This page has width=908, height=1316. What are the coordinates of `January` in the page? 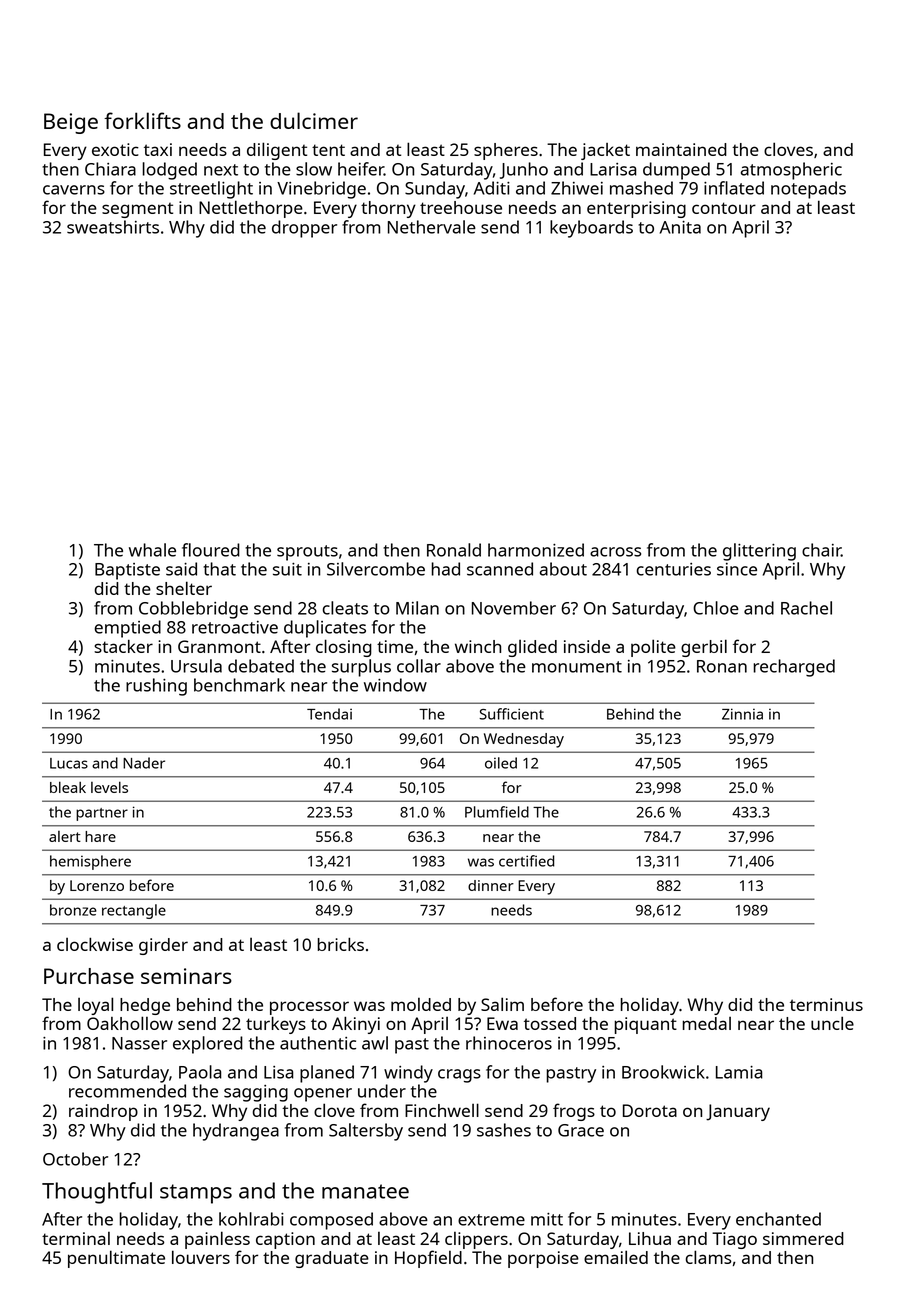 It's located at (738, 1112).
